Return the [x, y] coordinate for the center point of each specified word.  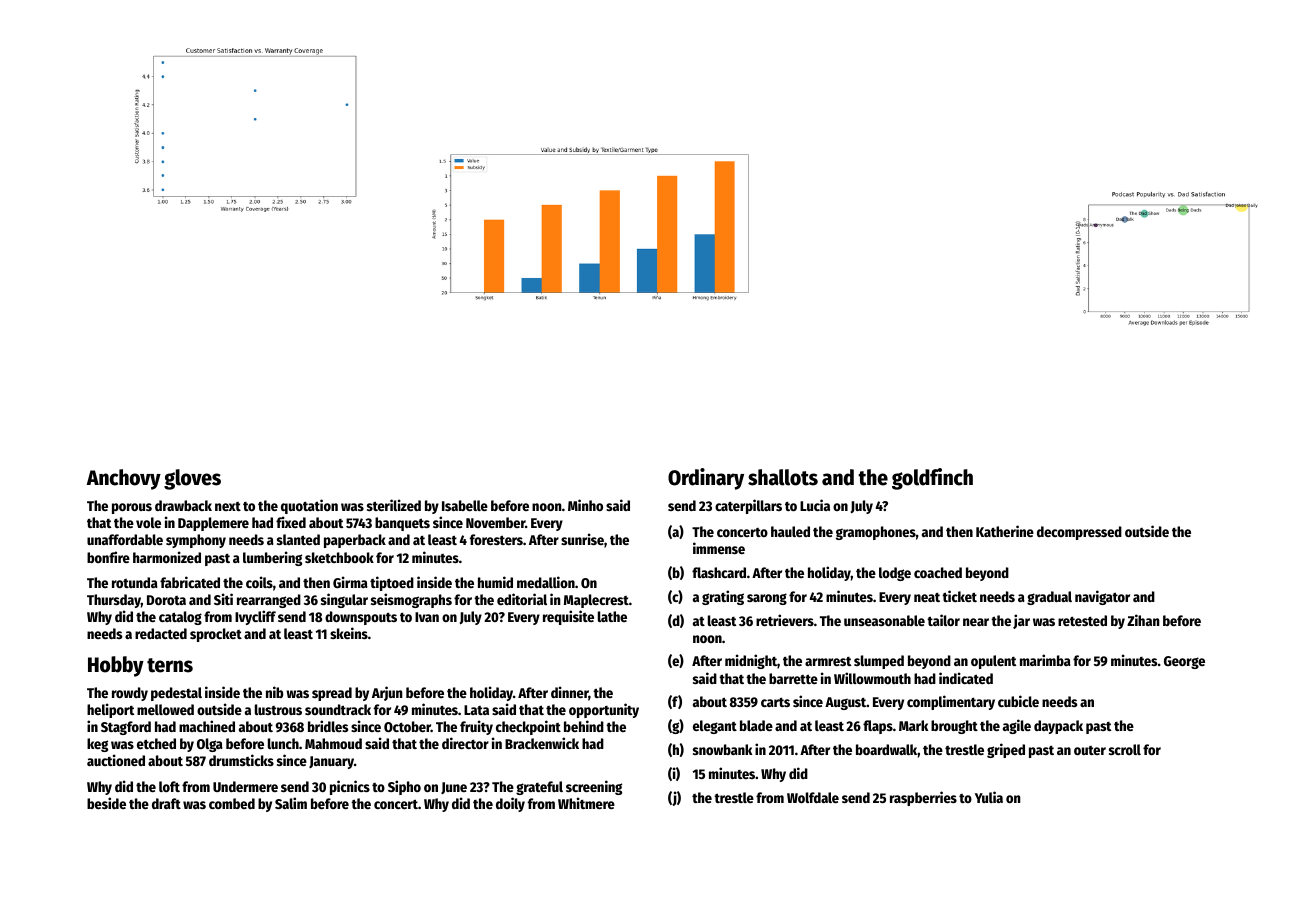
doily [510, 804]
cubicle [1018, 701]
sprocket [216, 635]
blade [756, 725]
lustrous [278, 709]
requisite [568, 617]
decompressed [1079, 533]
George [1184, 662]
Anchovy [124, 479]
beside [106, 803]
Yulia [989, 797]
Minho [585, 505]
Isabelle [465, 505]
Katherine [1005, 531]
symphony [196, 541]
